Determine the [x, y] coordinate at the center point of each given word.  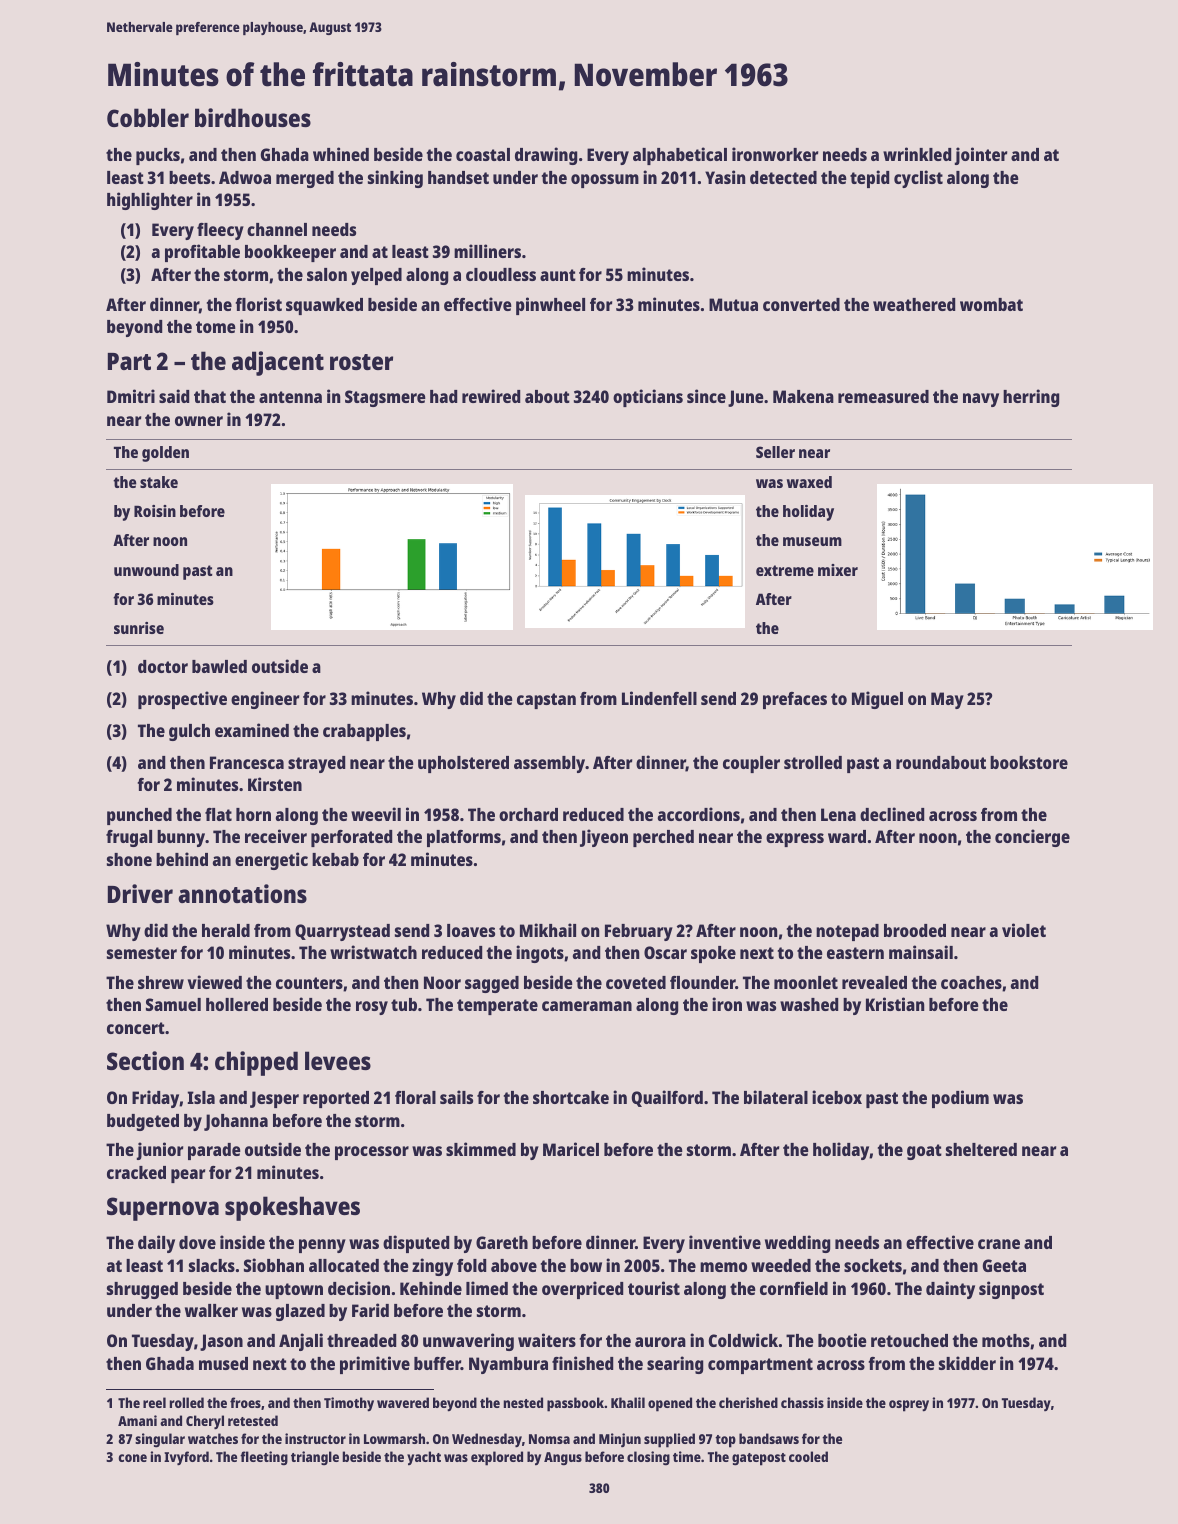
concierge [1032, 838]
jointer [981, 156]
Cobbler [148, 117]
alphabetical [680, 156]
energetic [271, 861]
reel [154, 1402]
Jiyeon [604, 838]
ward [847, 836]
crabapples [364, 732]
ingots [540, 954]
